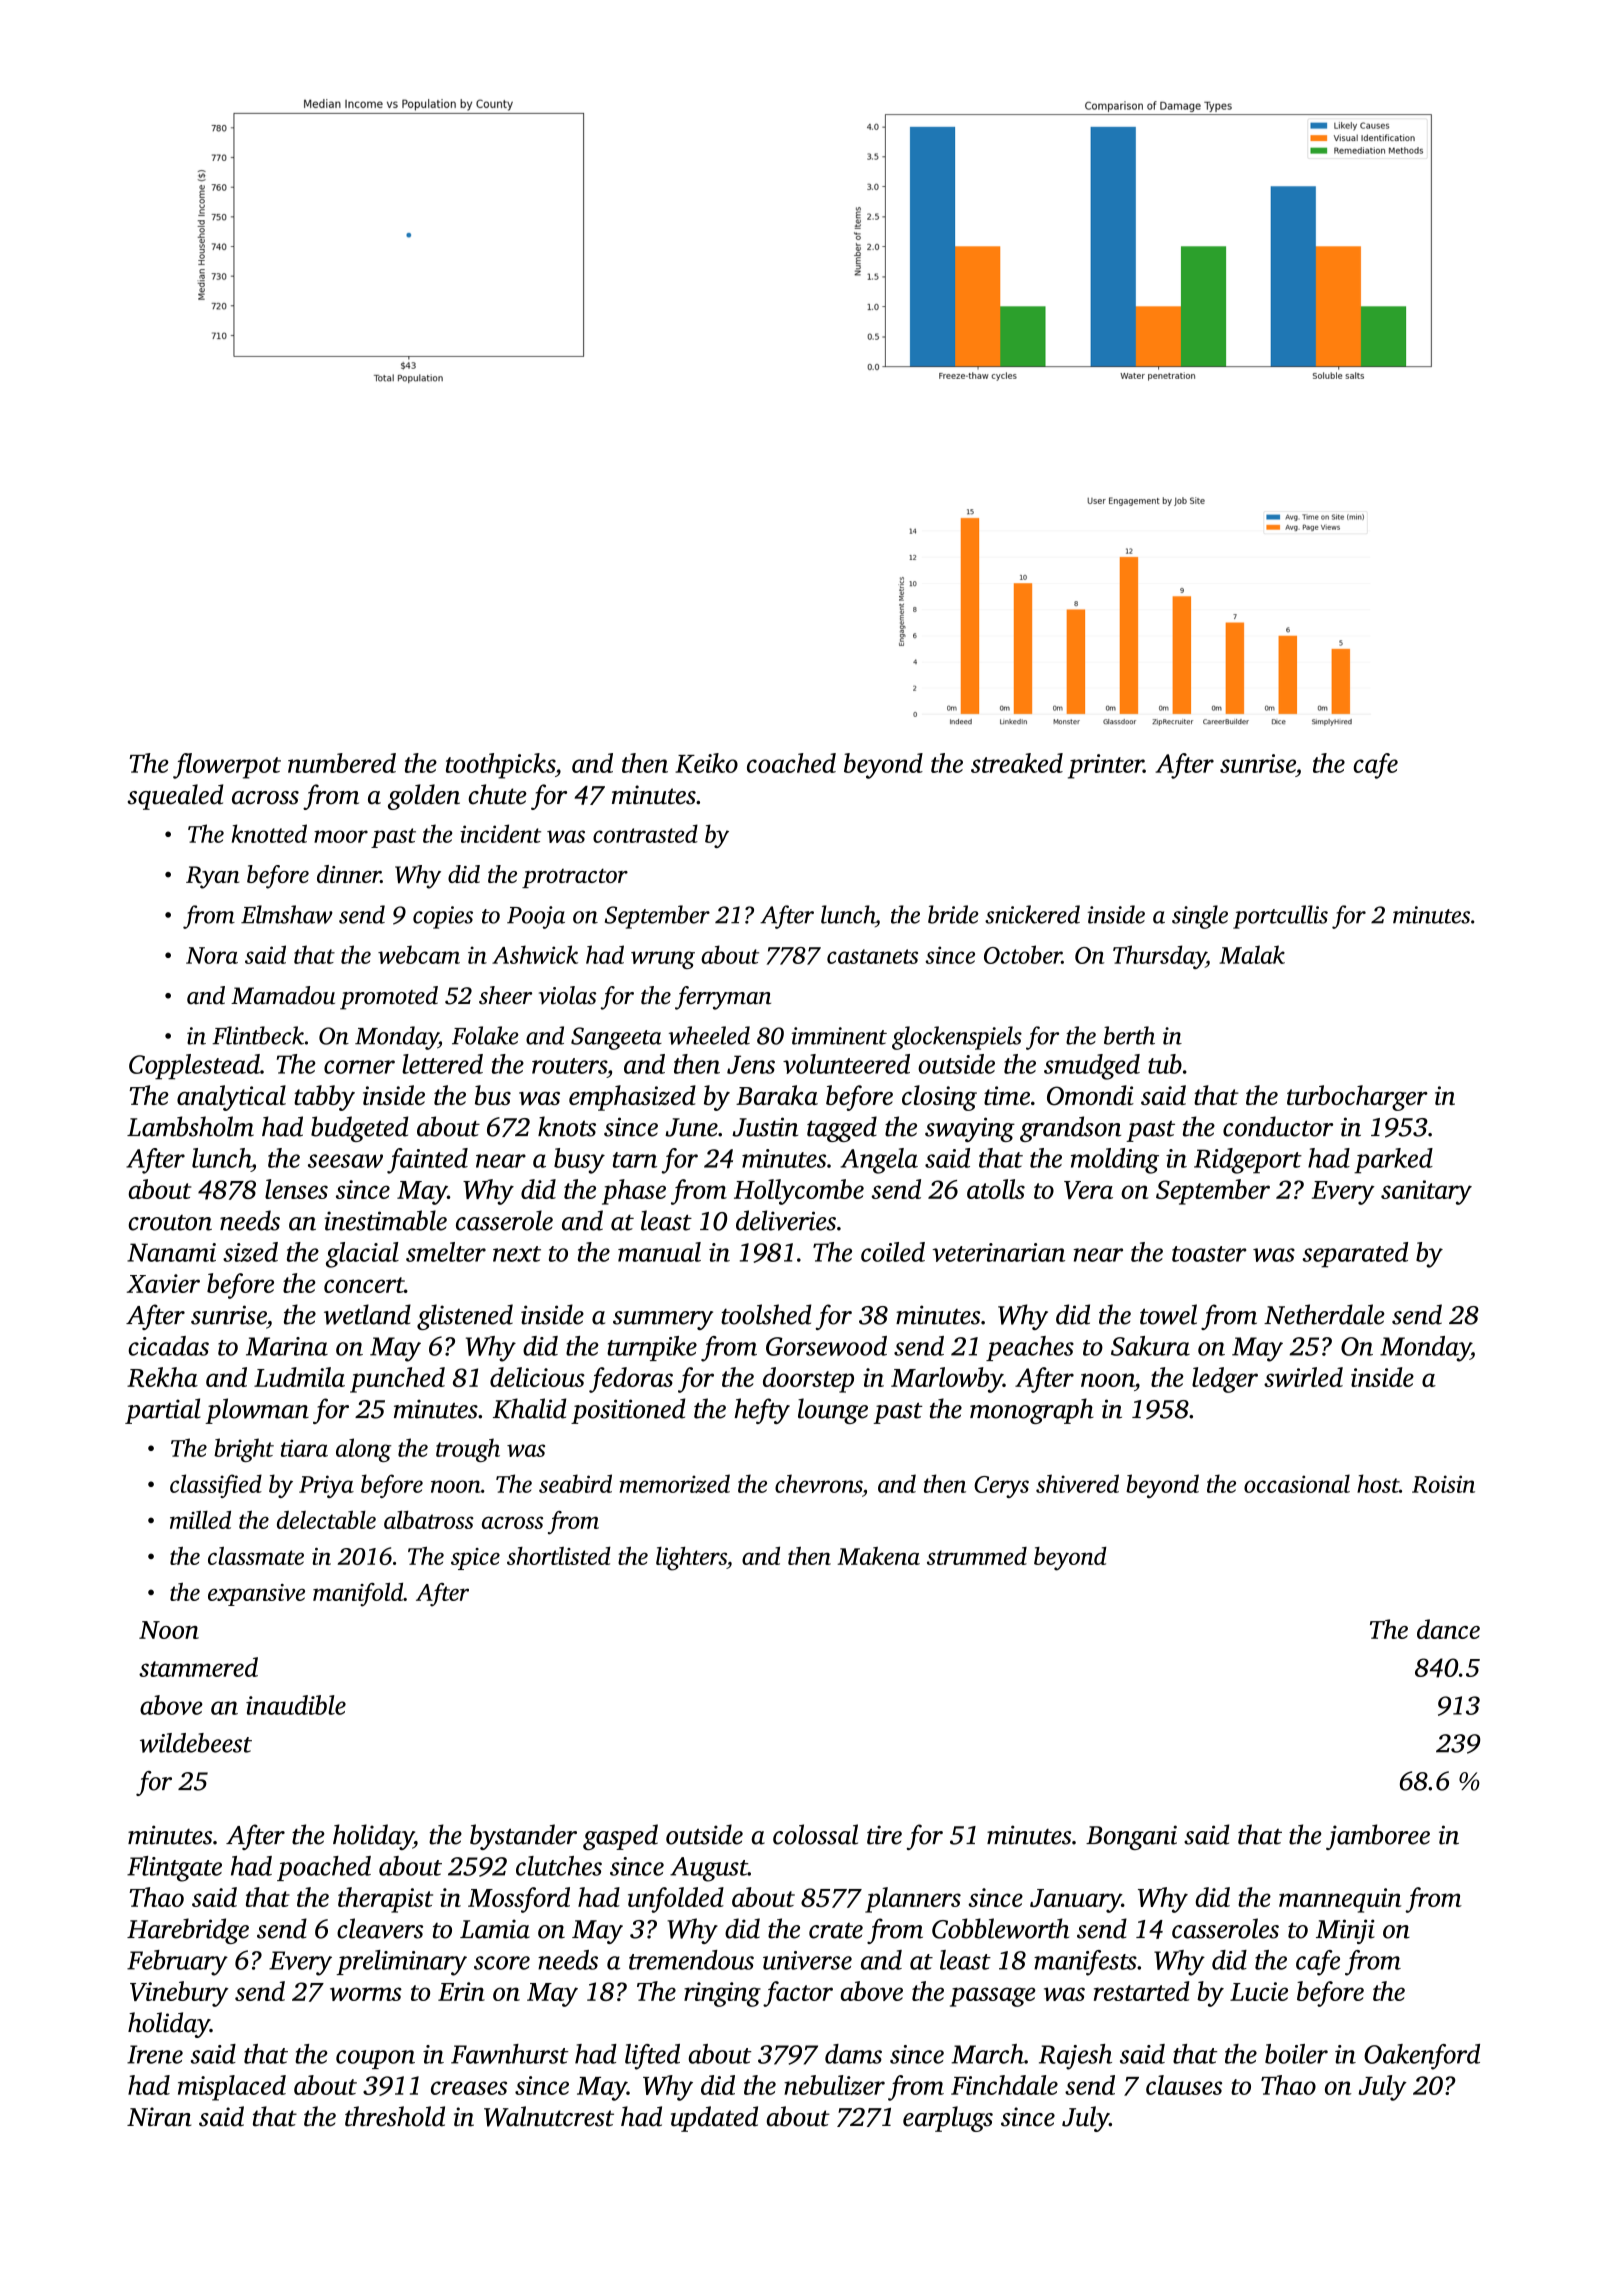  I want to click on Copplestead, so click(194, 1067).
